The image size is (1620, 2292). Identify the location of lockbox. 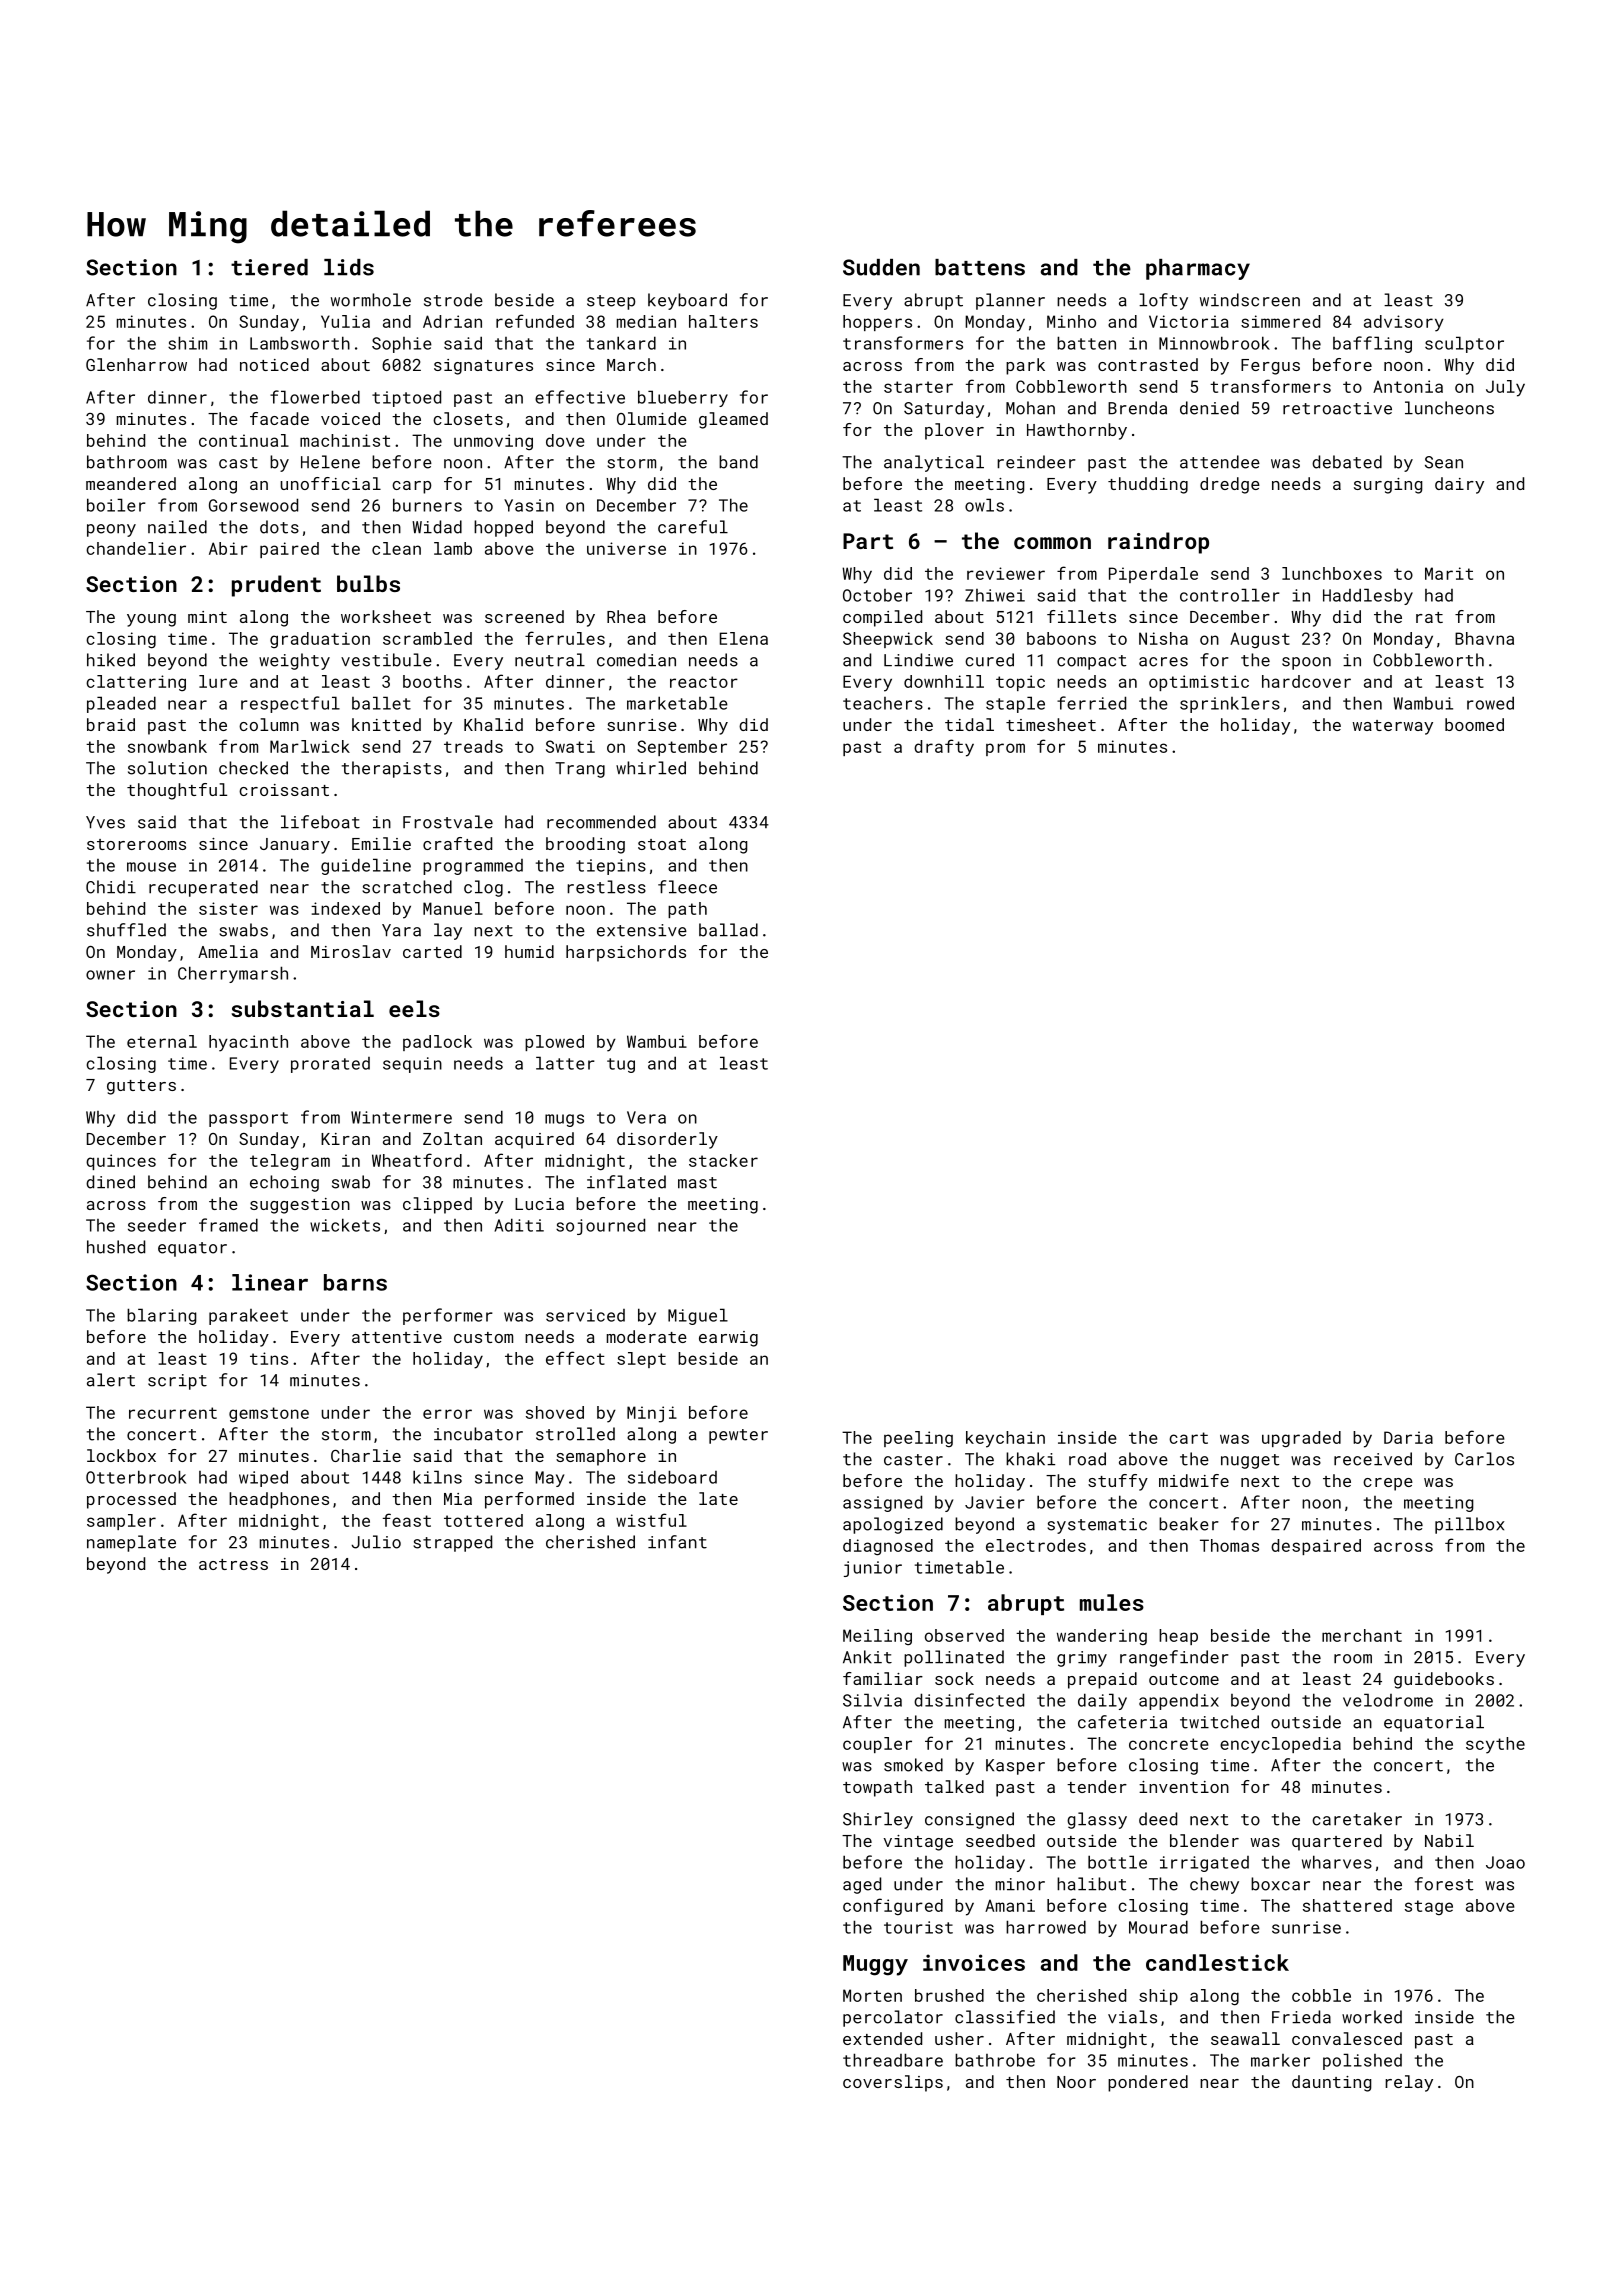
(121, 1455).
